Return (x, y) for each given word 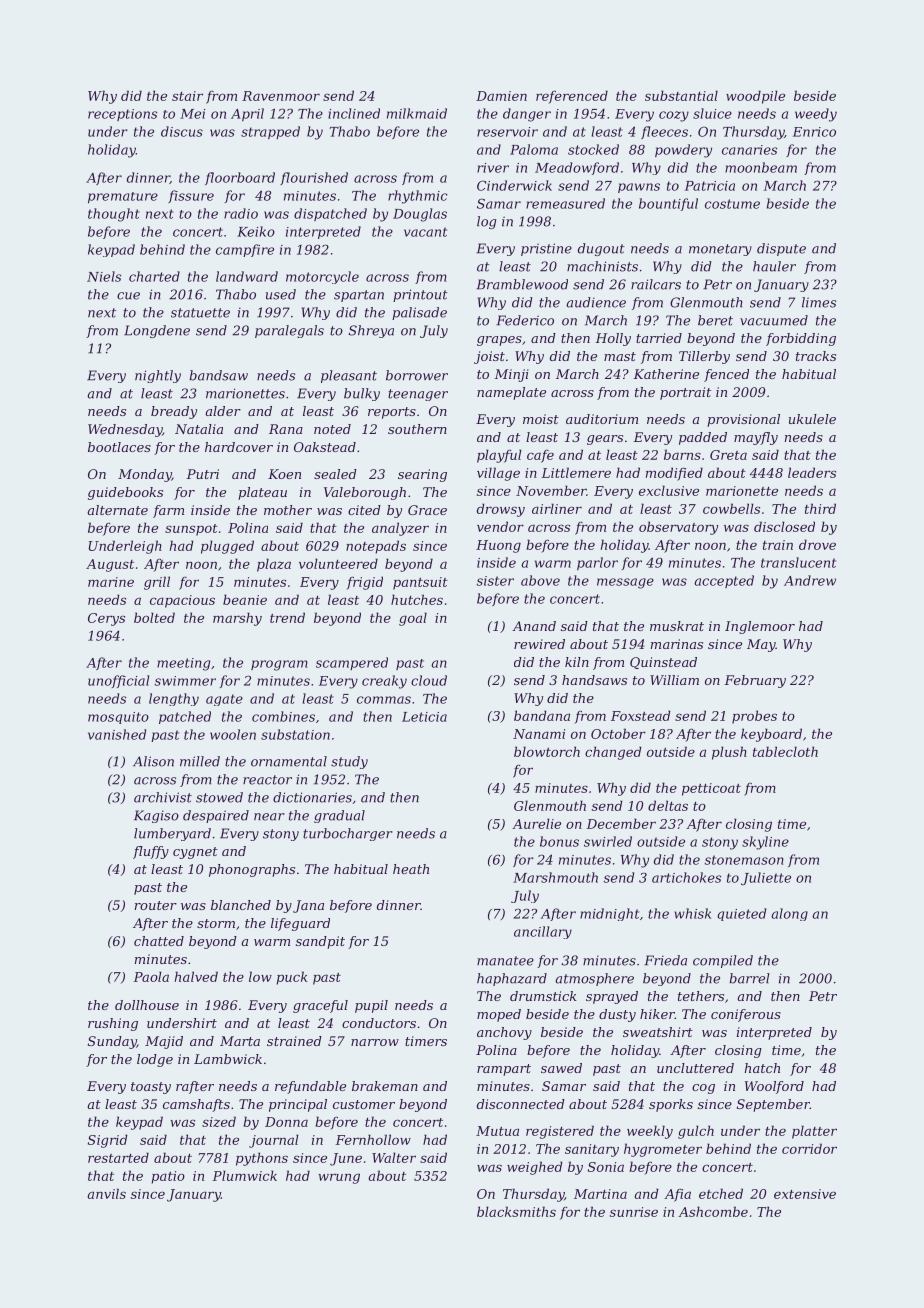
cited (364, 510)
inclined (354, 113)
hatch (762, 1068)
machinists (602, 266)
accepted (724, 581)
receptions (122, 115)
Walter (394, 1157)
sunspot (191, 530)
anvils (106, 1193)
